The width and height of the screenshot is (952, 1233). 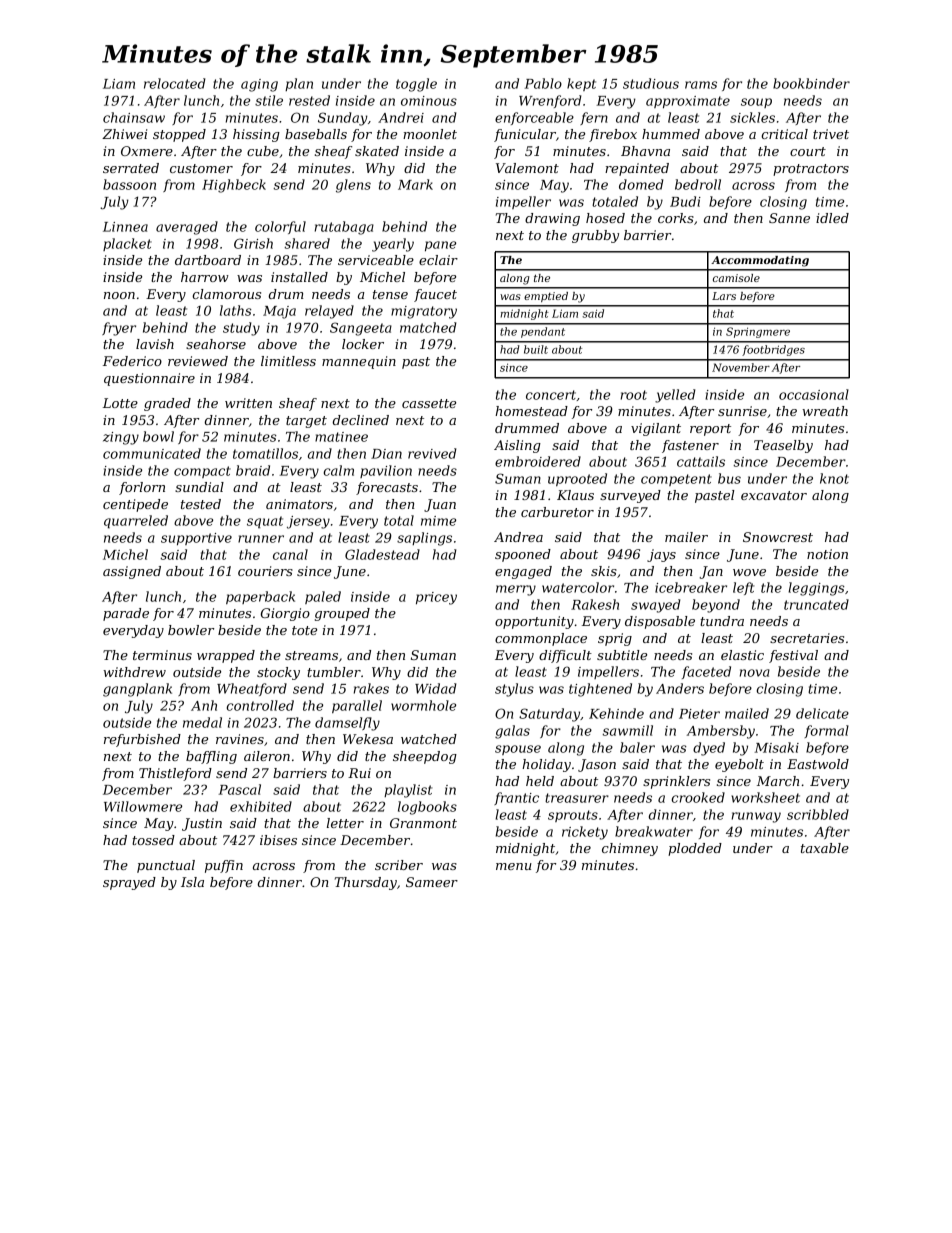 I want to click on scriber, so click(x=399, y=865).
